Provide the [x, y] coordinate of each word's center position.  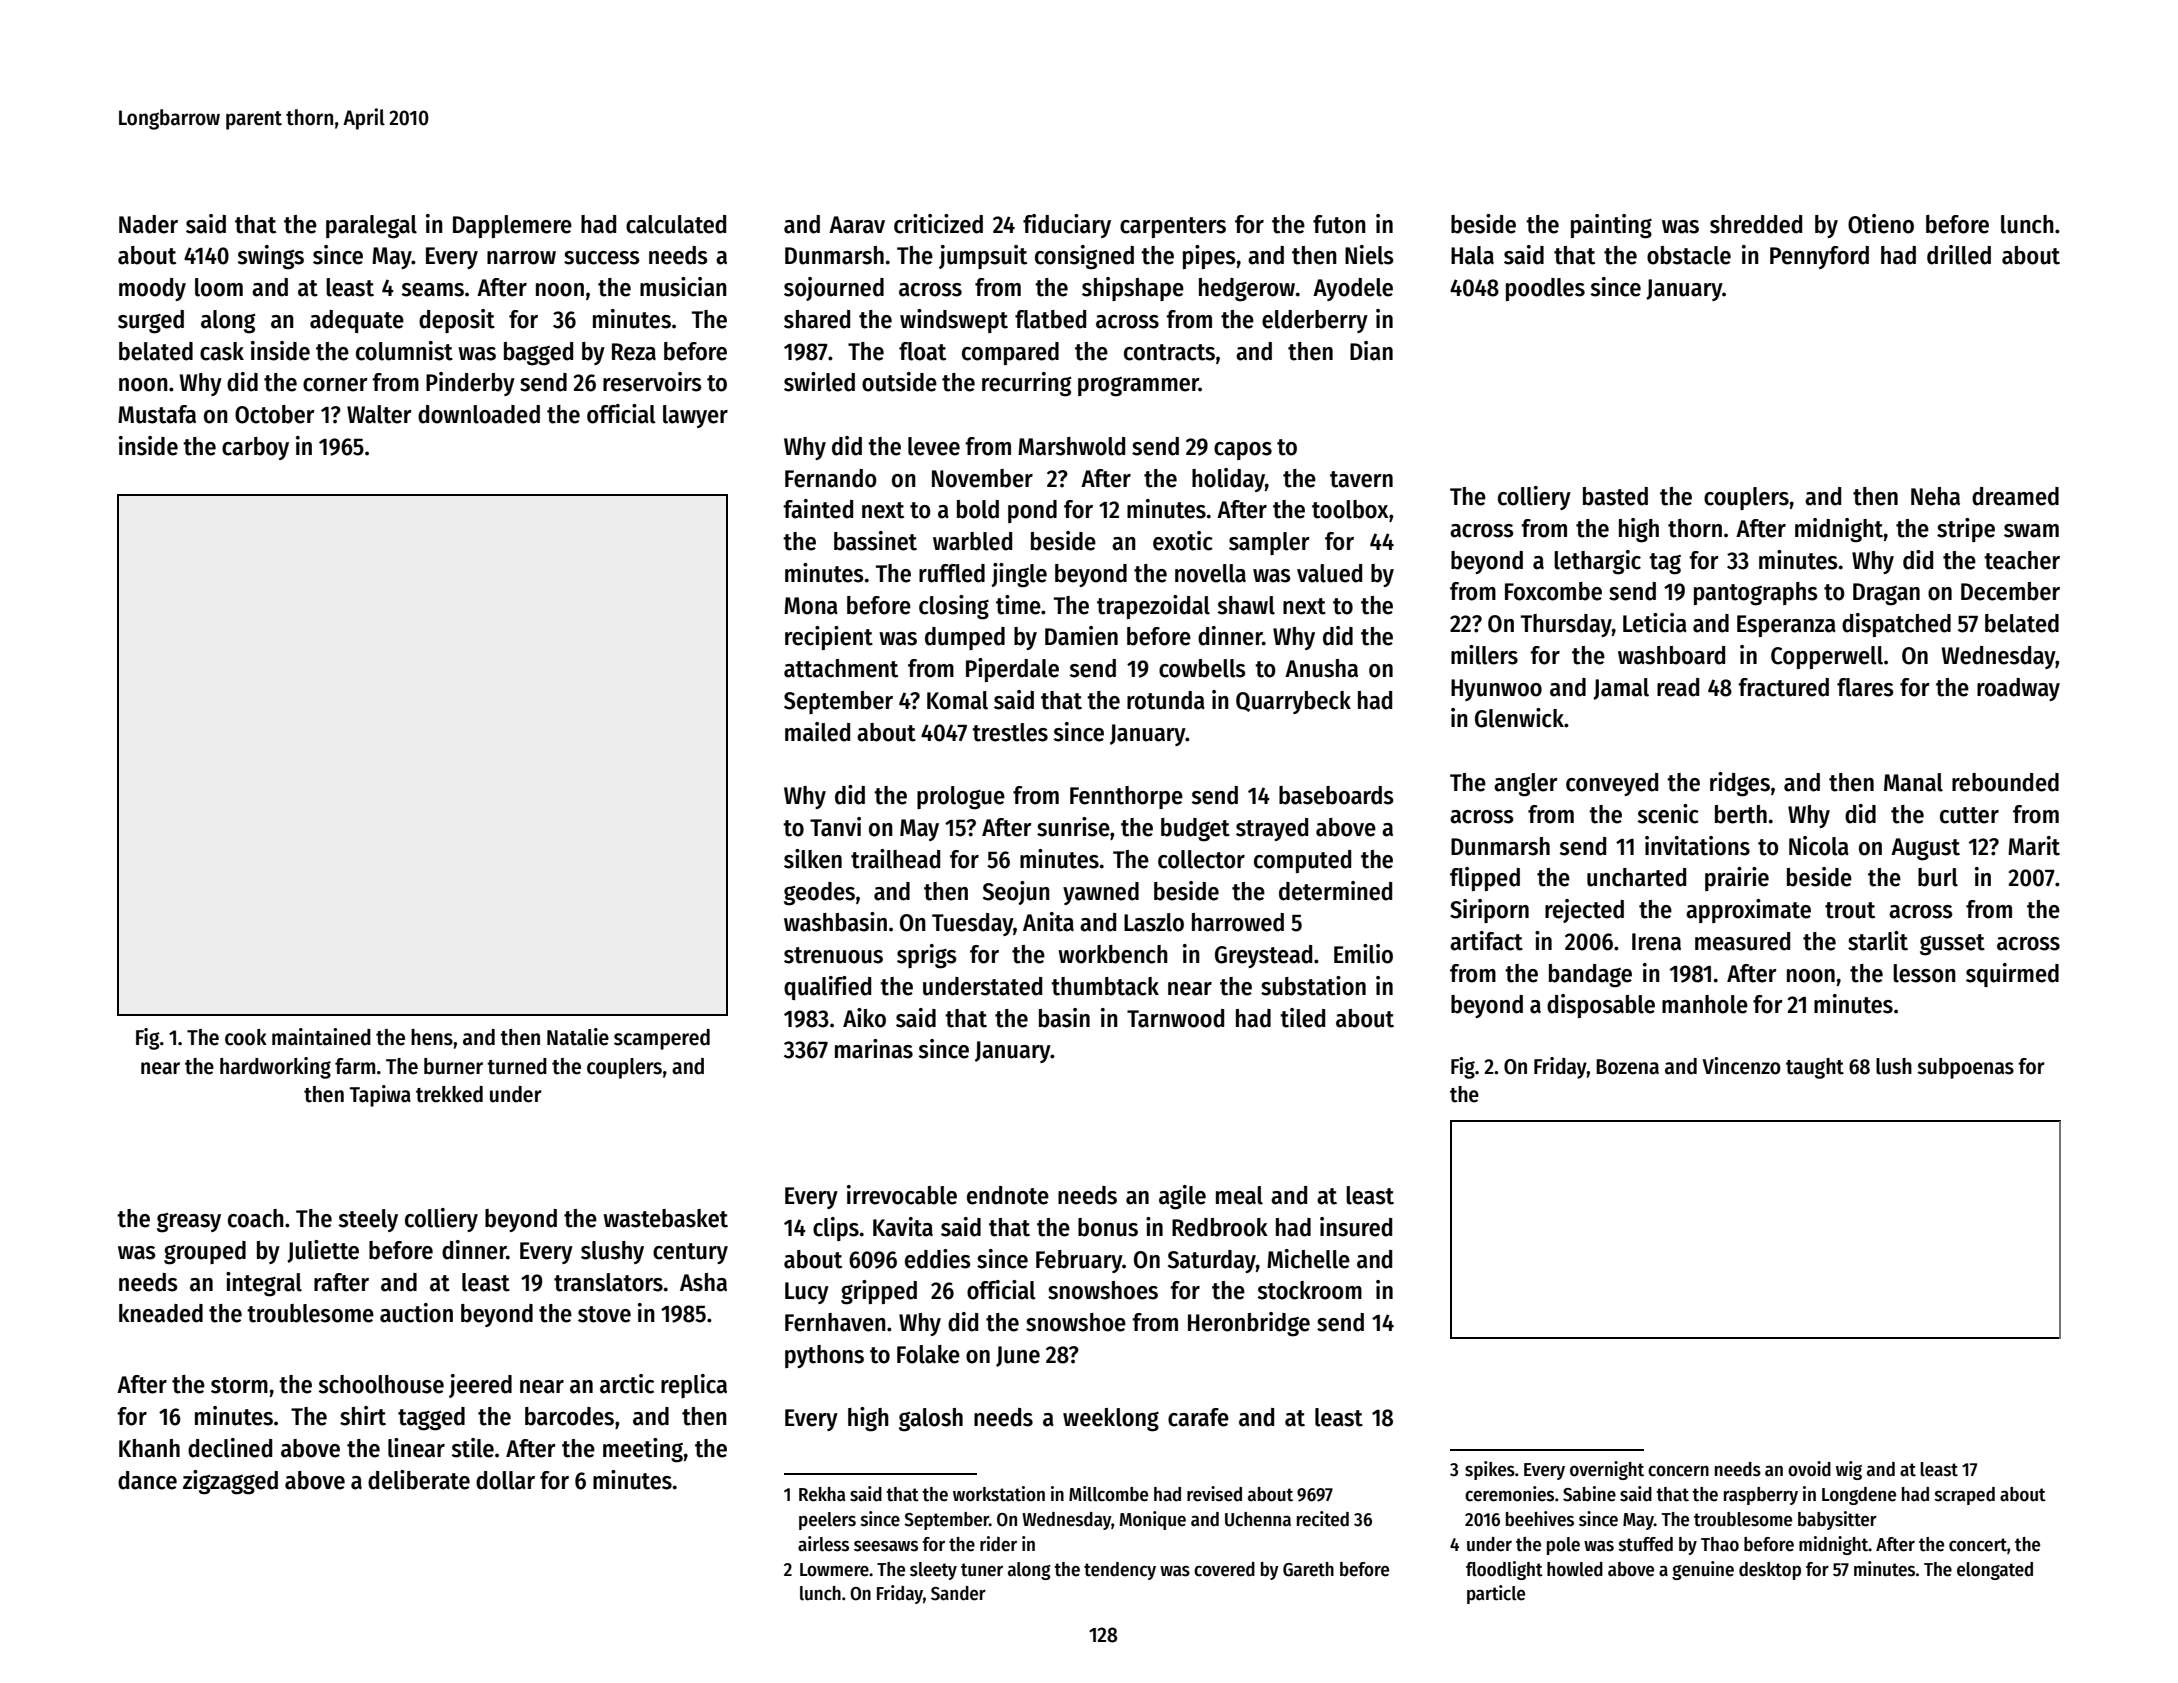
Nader [148, 224]
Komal [957, 700]
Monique [1152, 1520]
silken [813, 859]
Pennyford [1819, 257]
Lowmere [834, 1570]
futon [1339, 224]
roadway [2018, 689]
